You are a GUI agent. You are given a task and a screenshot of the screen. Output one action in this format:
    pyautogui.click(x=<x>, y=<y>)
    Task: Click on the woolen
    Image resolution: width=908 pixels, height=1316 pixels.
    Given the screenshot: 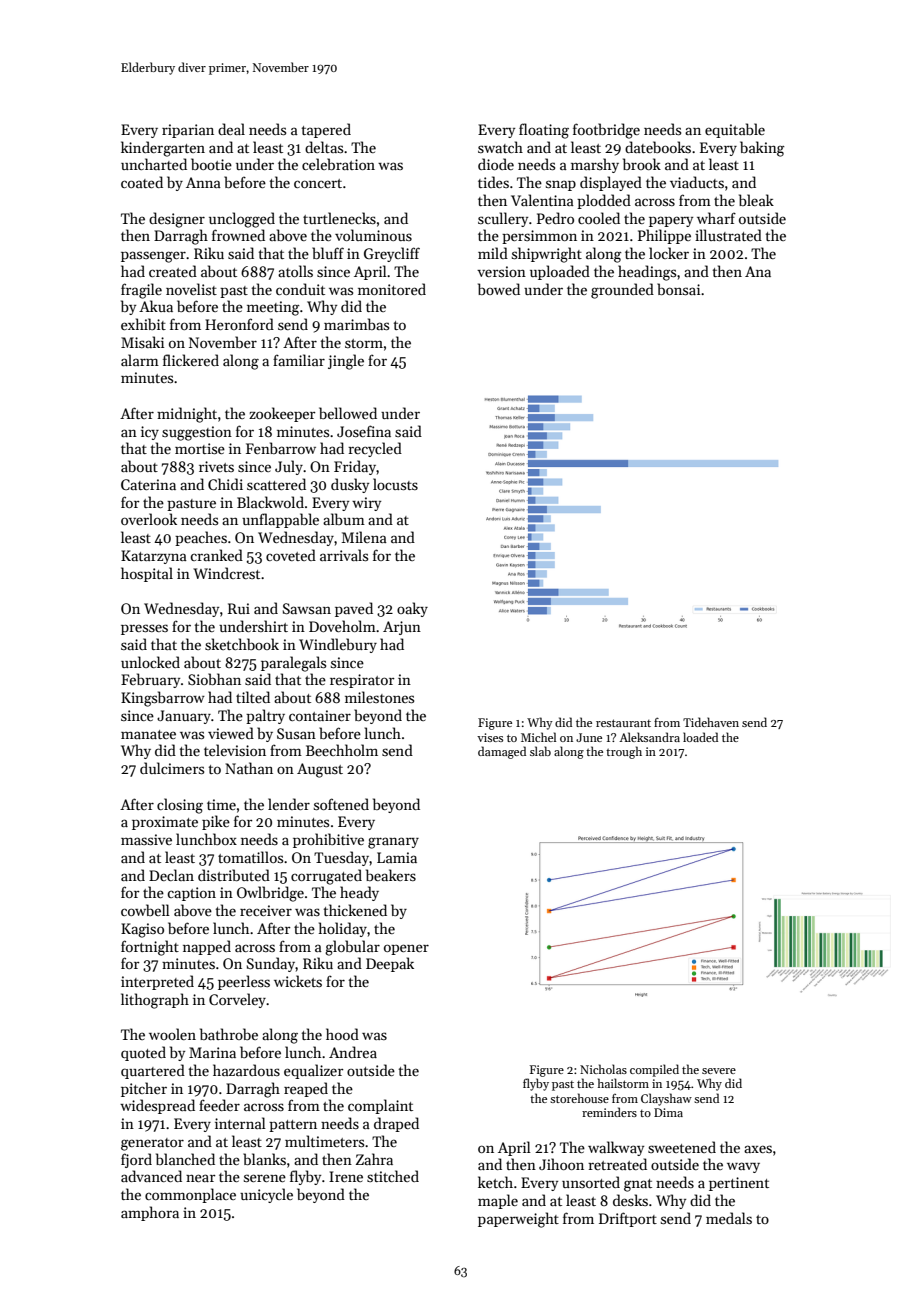 What is the action you would take?
    pyautogui.click(x=172, y=1034)
